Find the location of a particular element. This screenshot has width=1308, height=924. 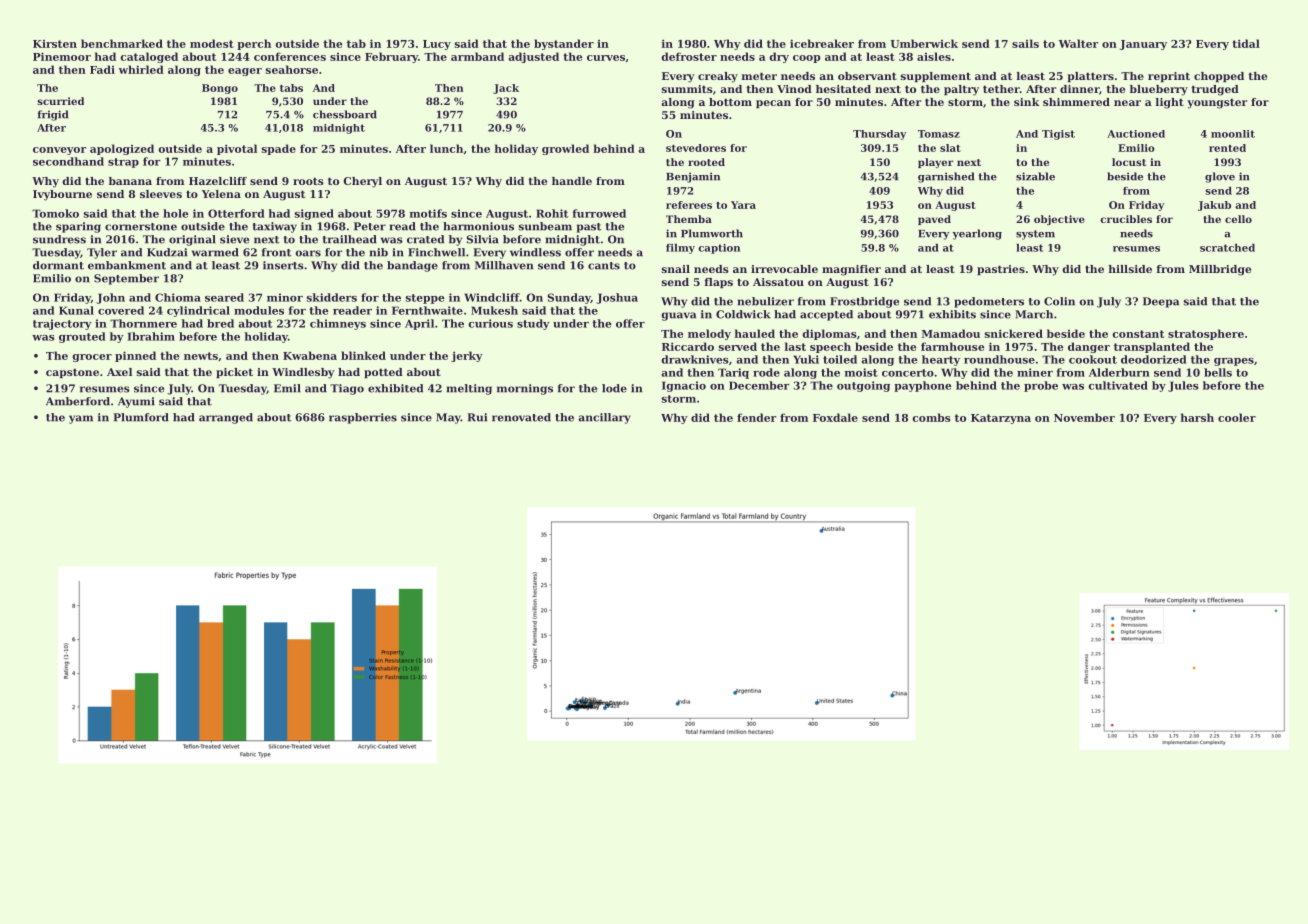

platters is located at coordinates (1090, 77).
